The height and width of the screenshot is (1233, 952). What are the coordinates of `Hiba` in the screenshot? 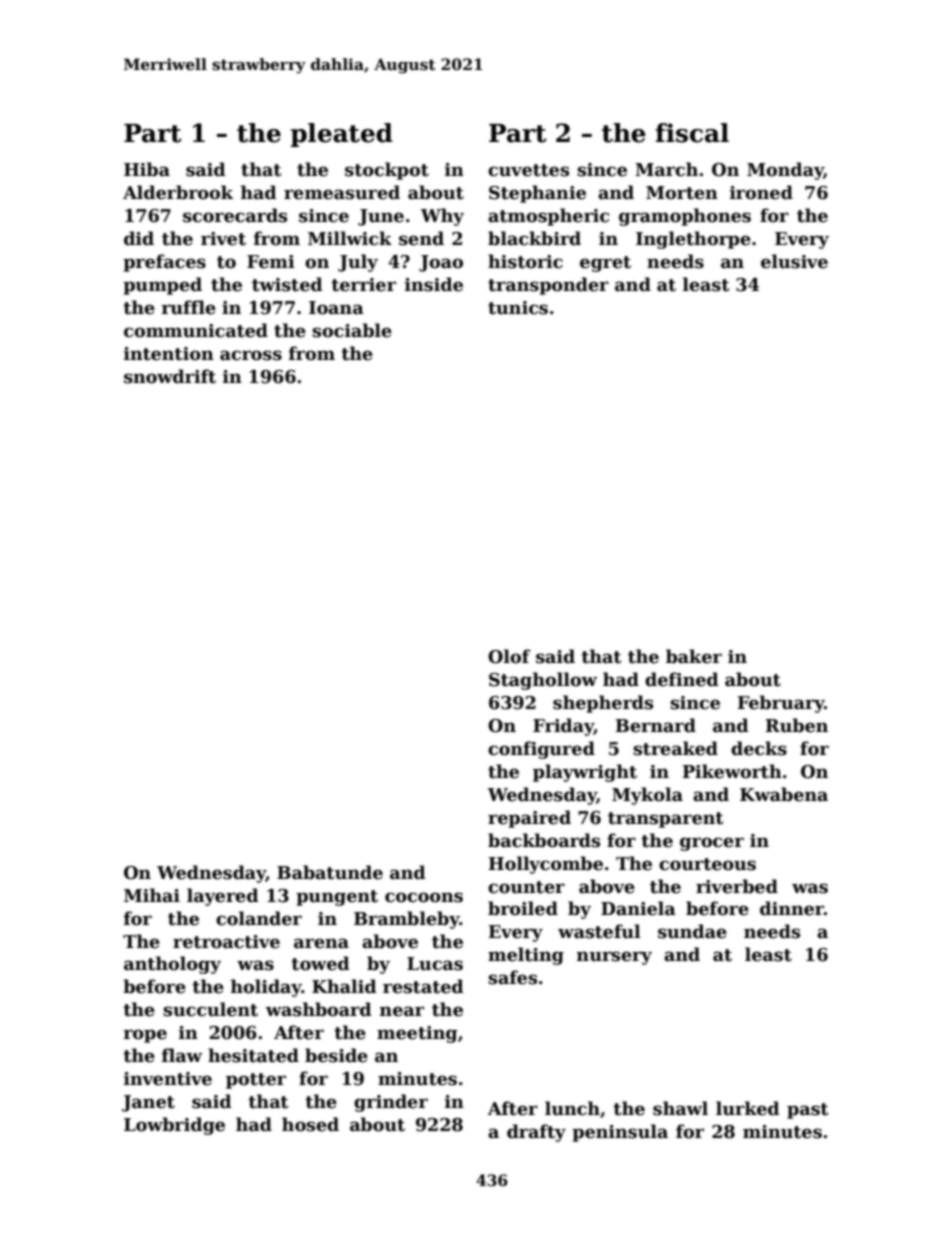 It's located at (147, 169).
